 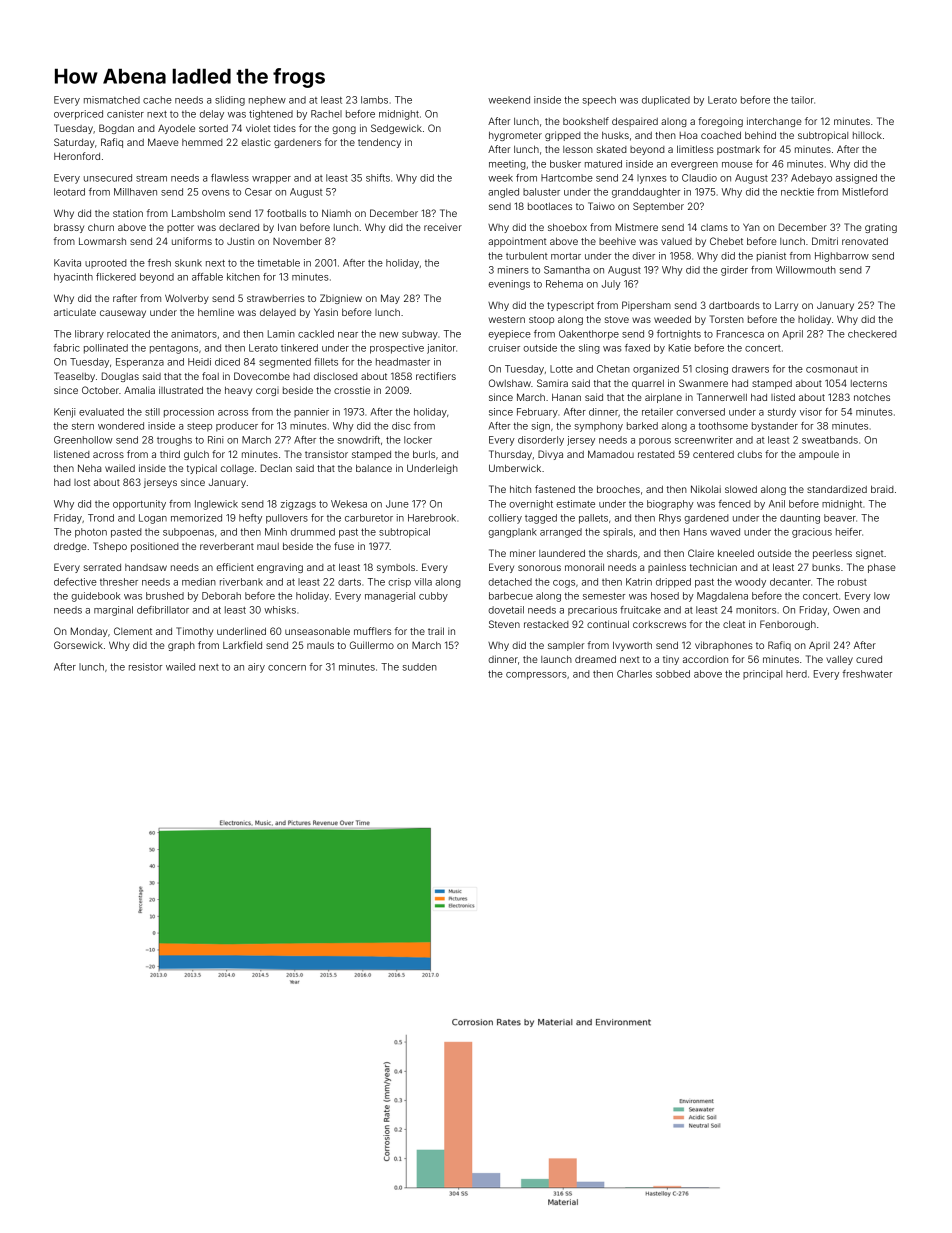 What do you see at coordinates (503, 193) in the document?
I see `angled` at bounding box center [503, 193].
